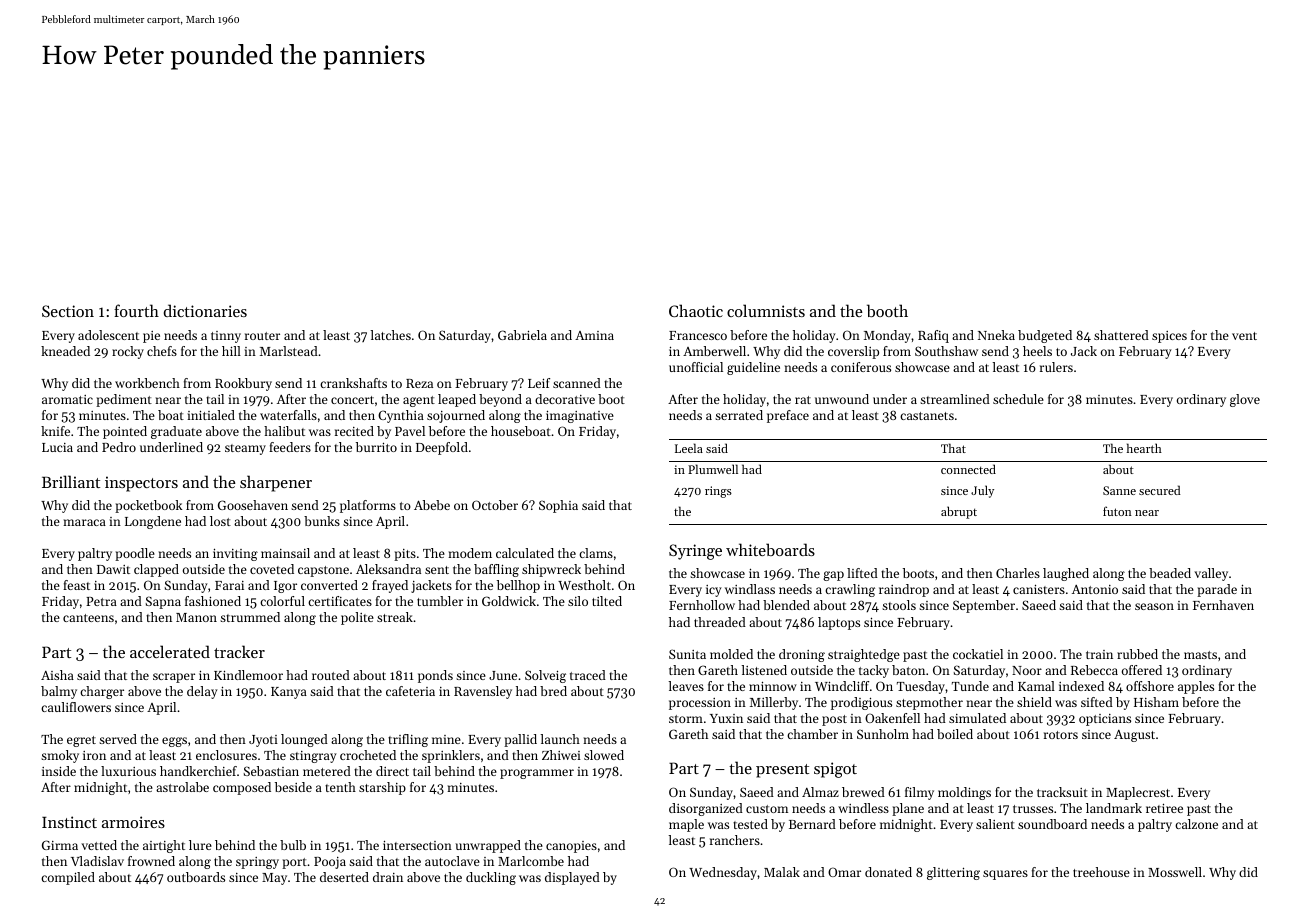 The width and height of the screenshot is (1308, 924). Describe the element at coordinates (59, 771) in the screenshot. I see `inside` at that location.
